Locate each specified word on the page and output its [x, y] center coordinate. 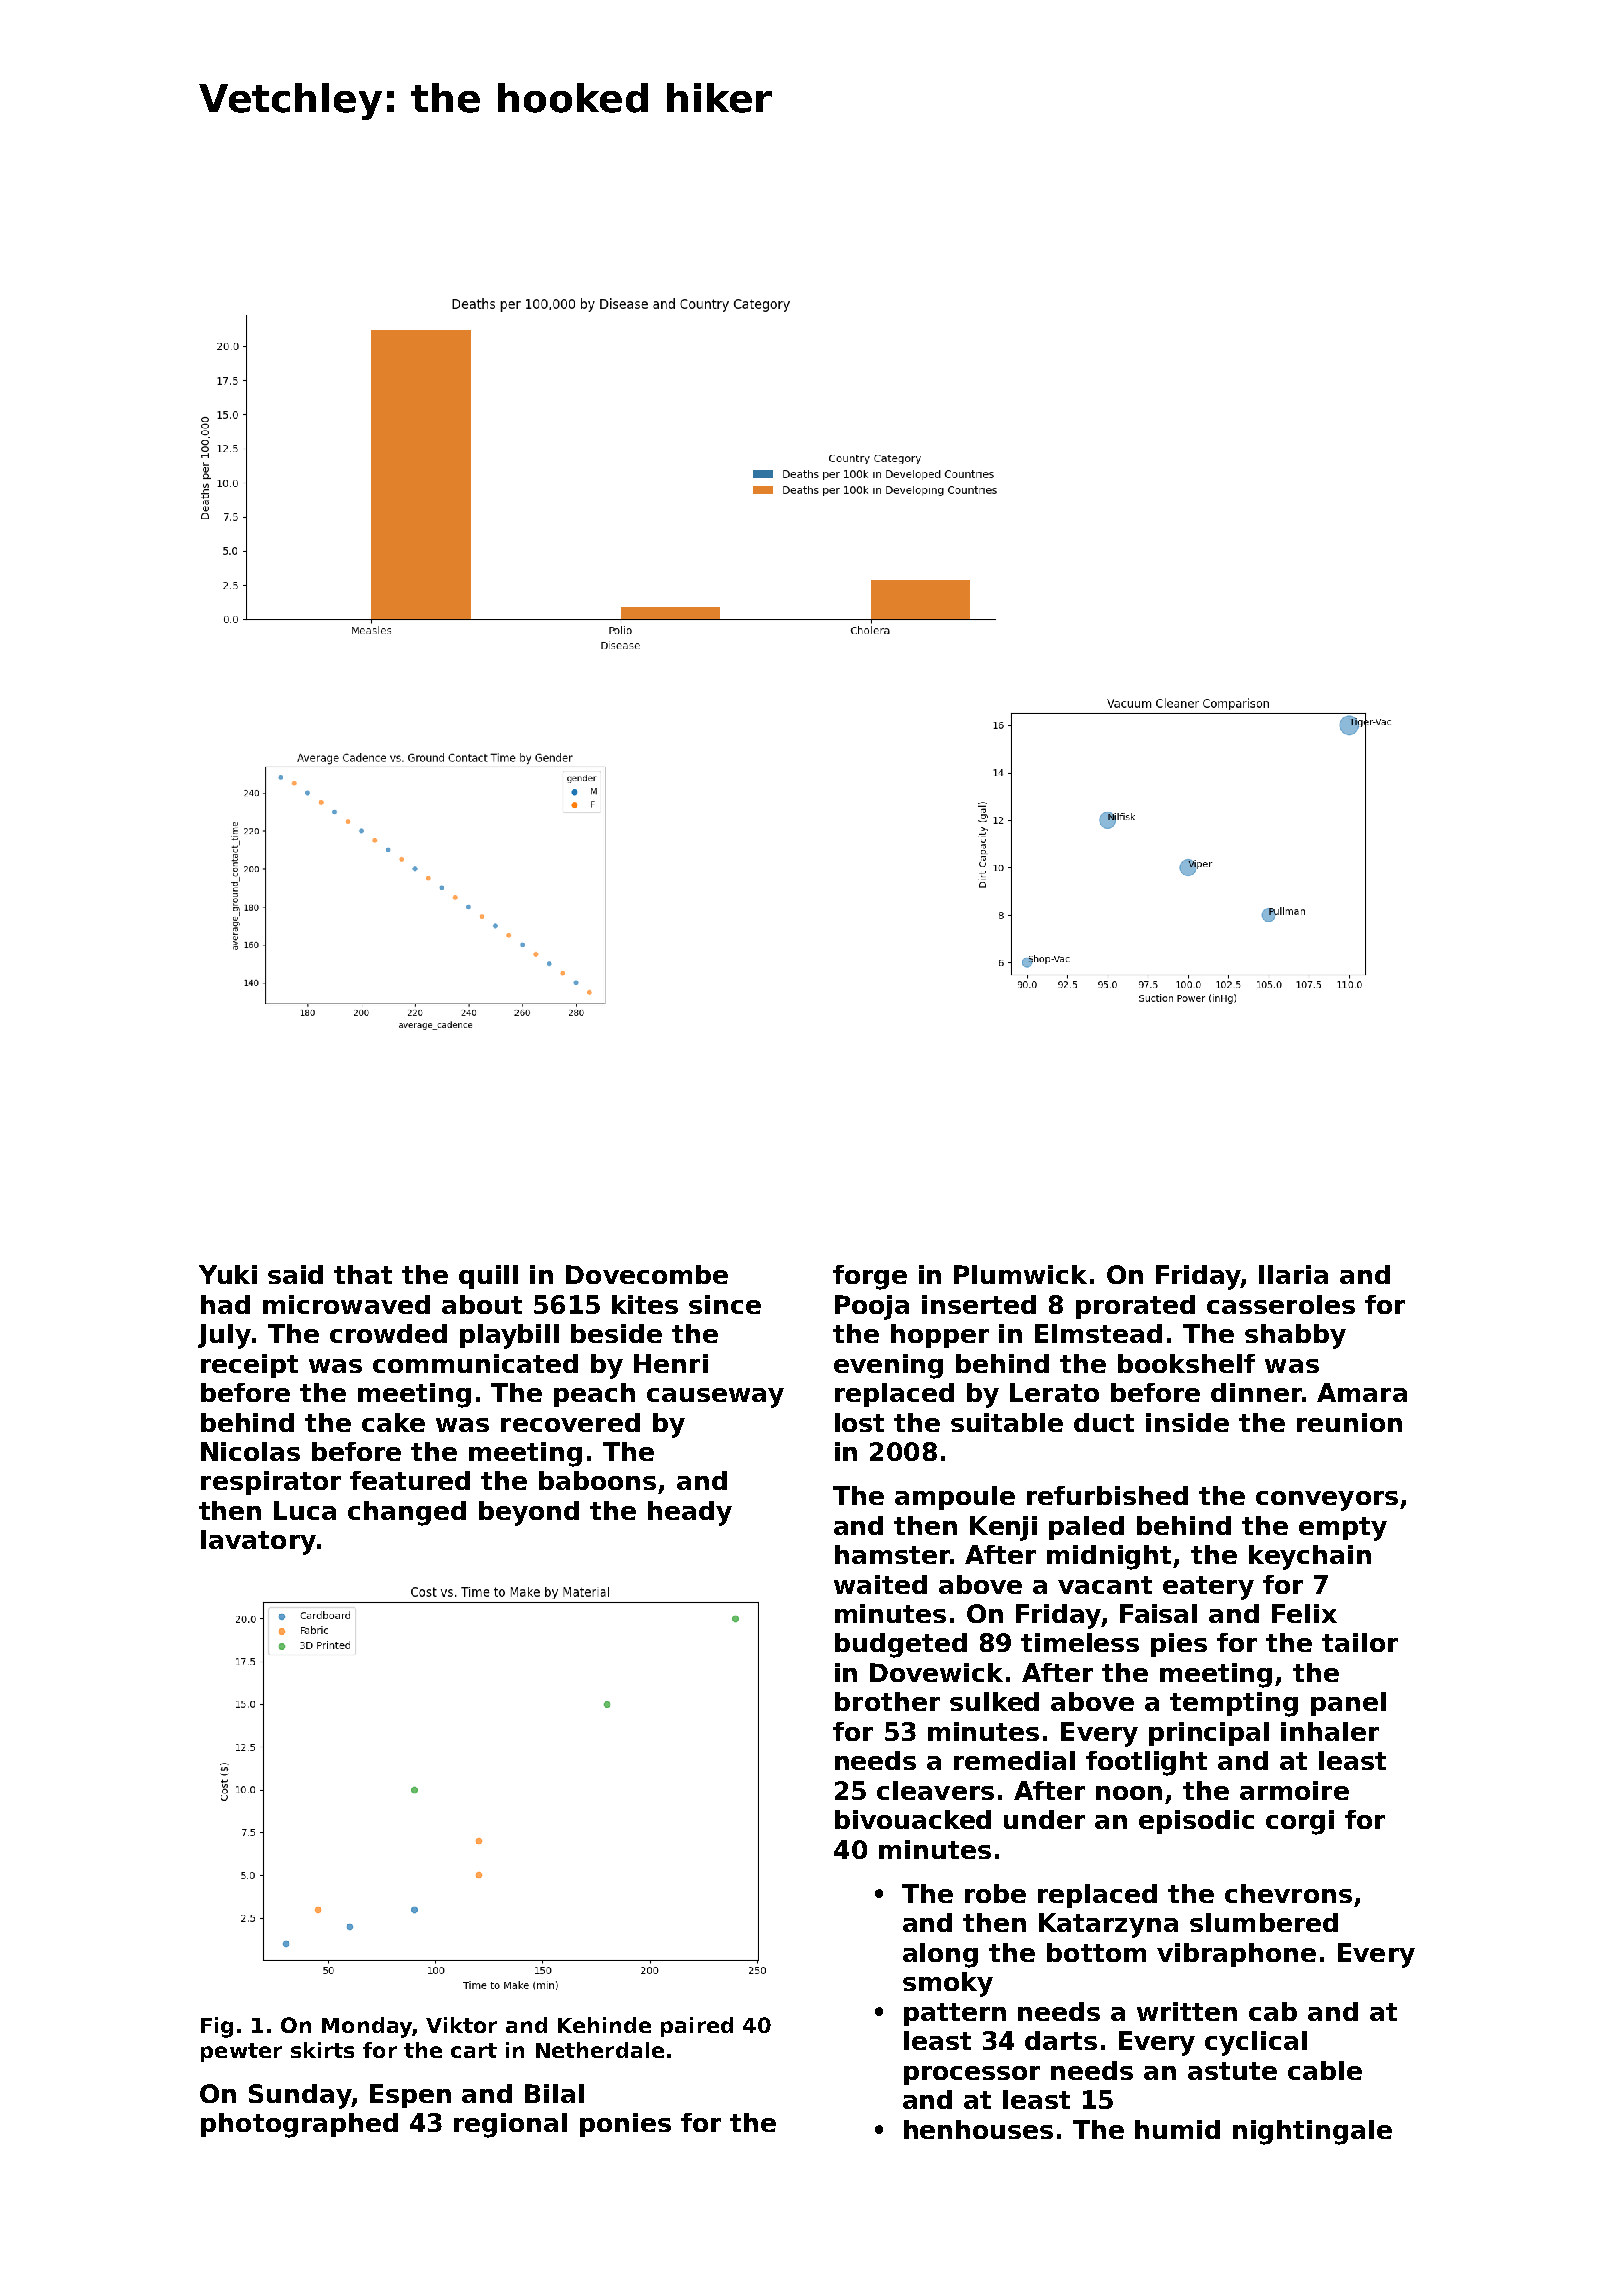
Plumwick [1020, 1274]
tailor [1360, 1642]
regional [510, 2125]
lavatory [258, 1542]
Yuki [228, 1274]
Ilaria [1293, 1274]
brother [887, 1701]
